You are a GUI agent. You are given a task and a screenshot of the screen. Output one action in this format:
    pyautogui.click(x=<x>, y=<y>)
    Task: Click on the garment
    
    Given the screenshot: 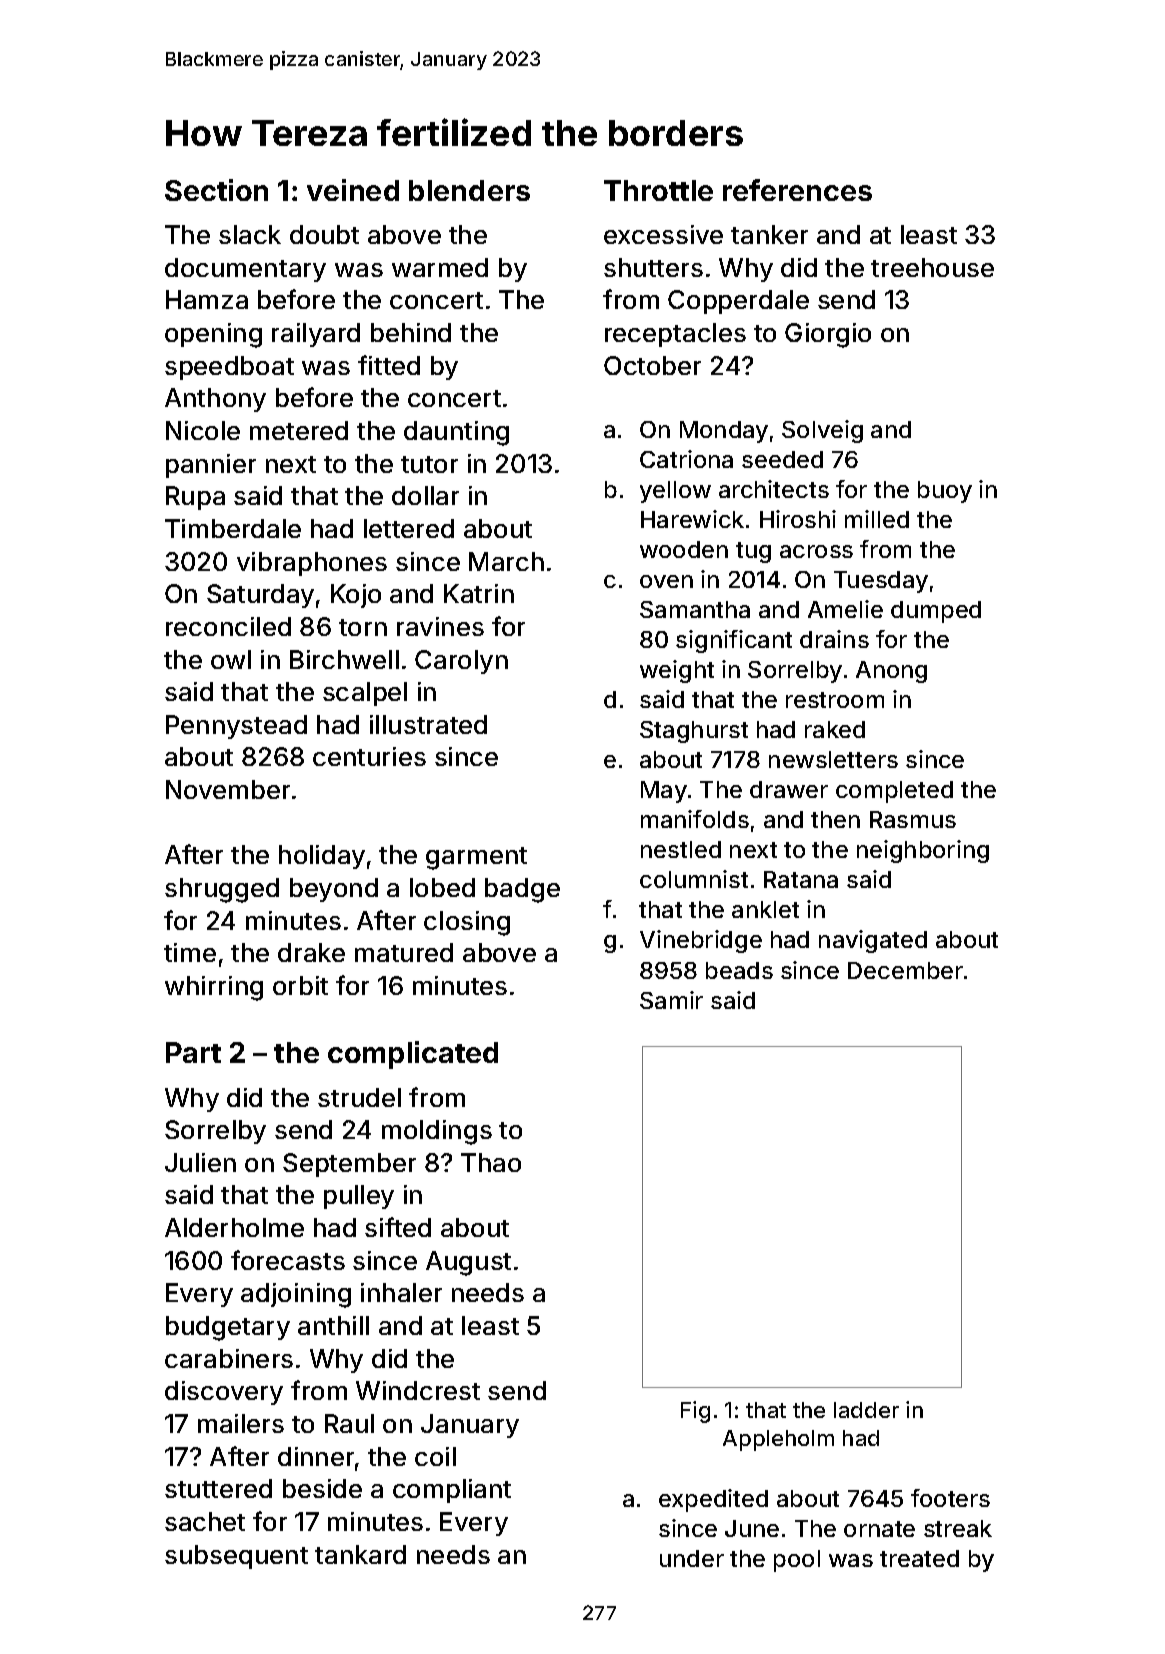 What is the action you would take?
    pyautogui.click(x=476, y=858)
